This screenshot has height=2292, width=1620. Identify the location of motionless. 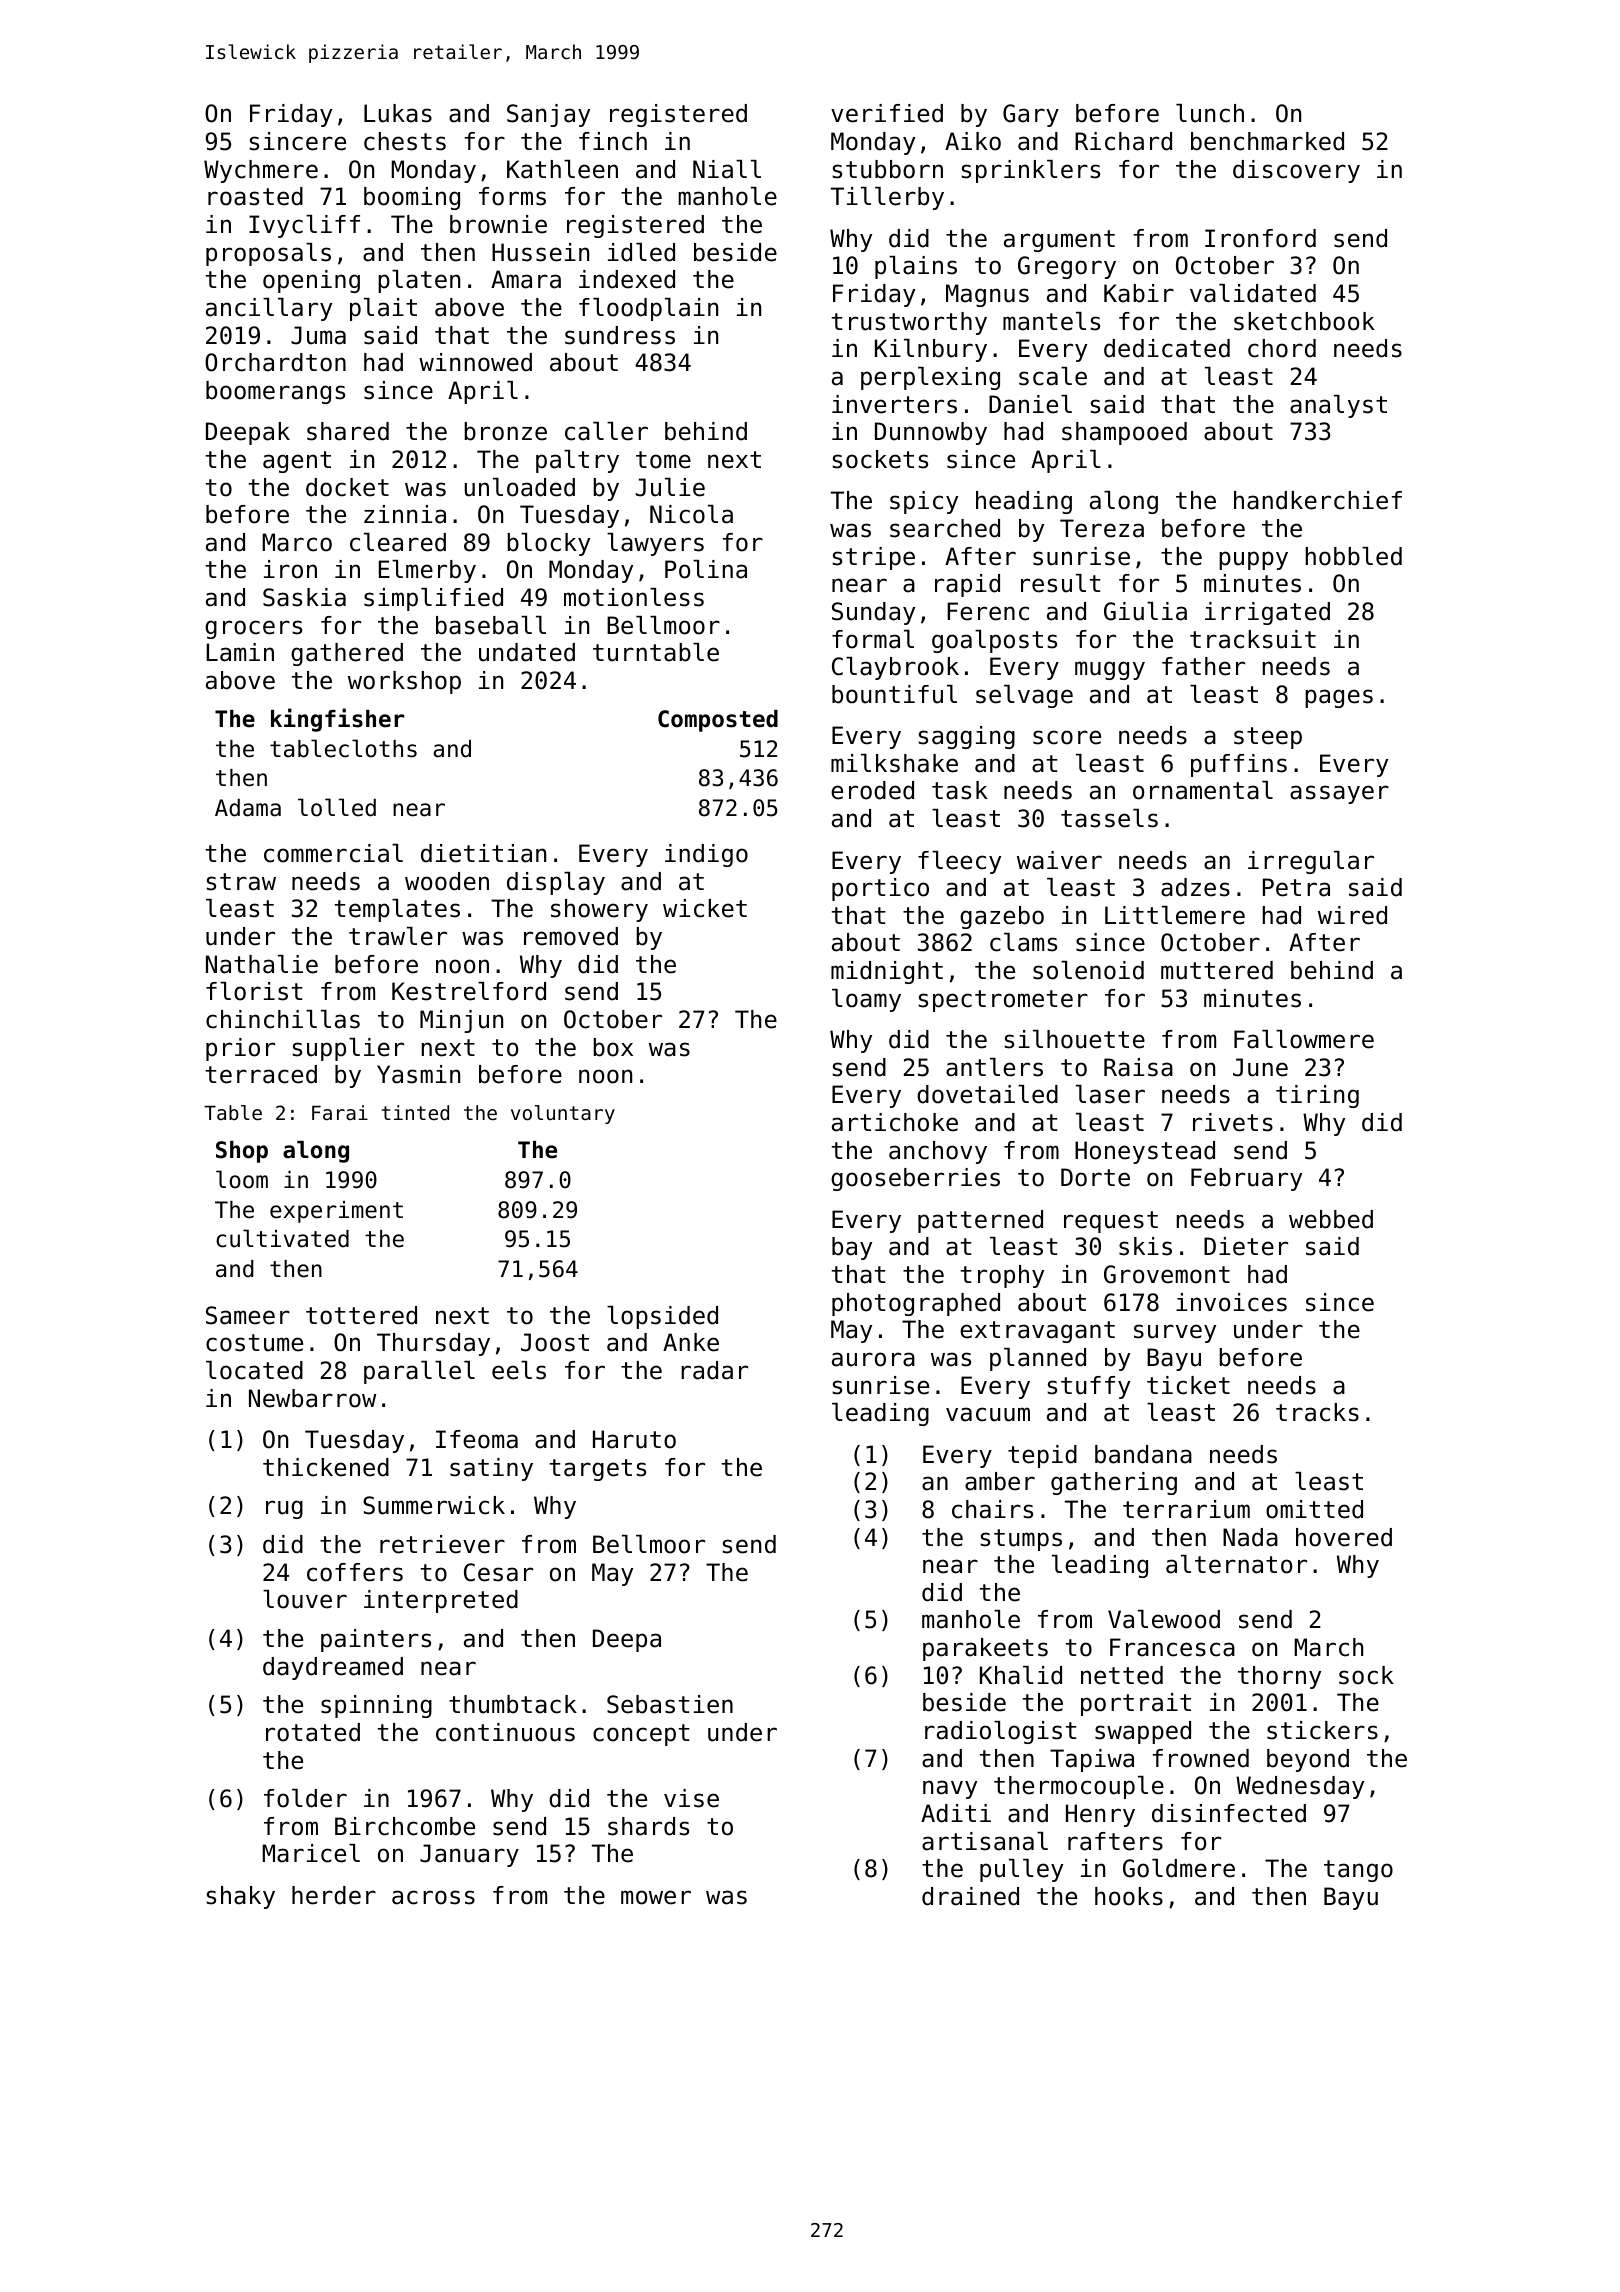
(634, 597).
